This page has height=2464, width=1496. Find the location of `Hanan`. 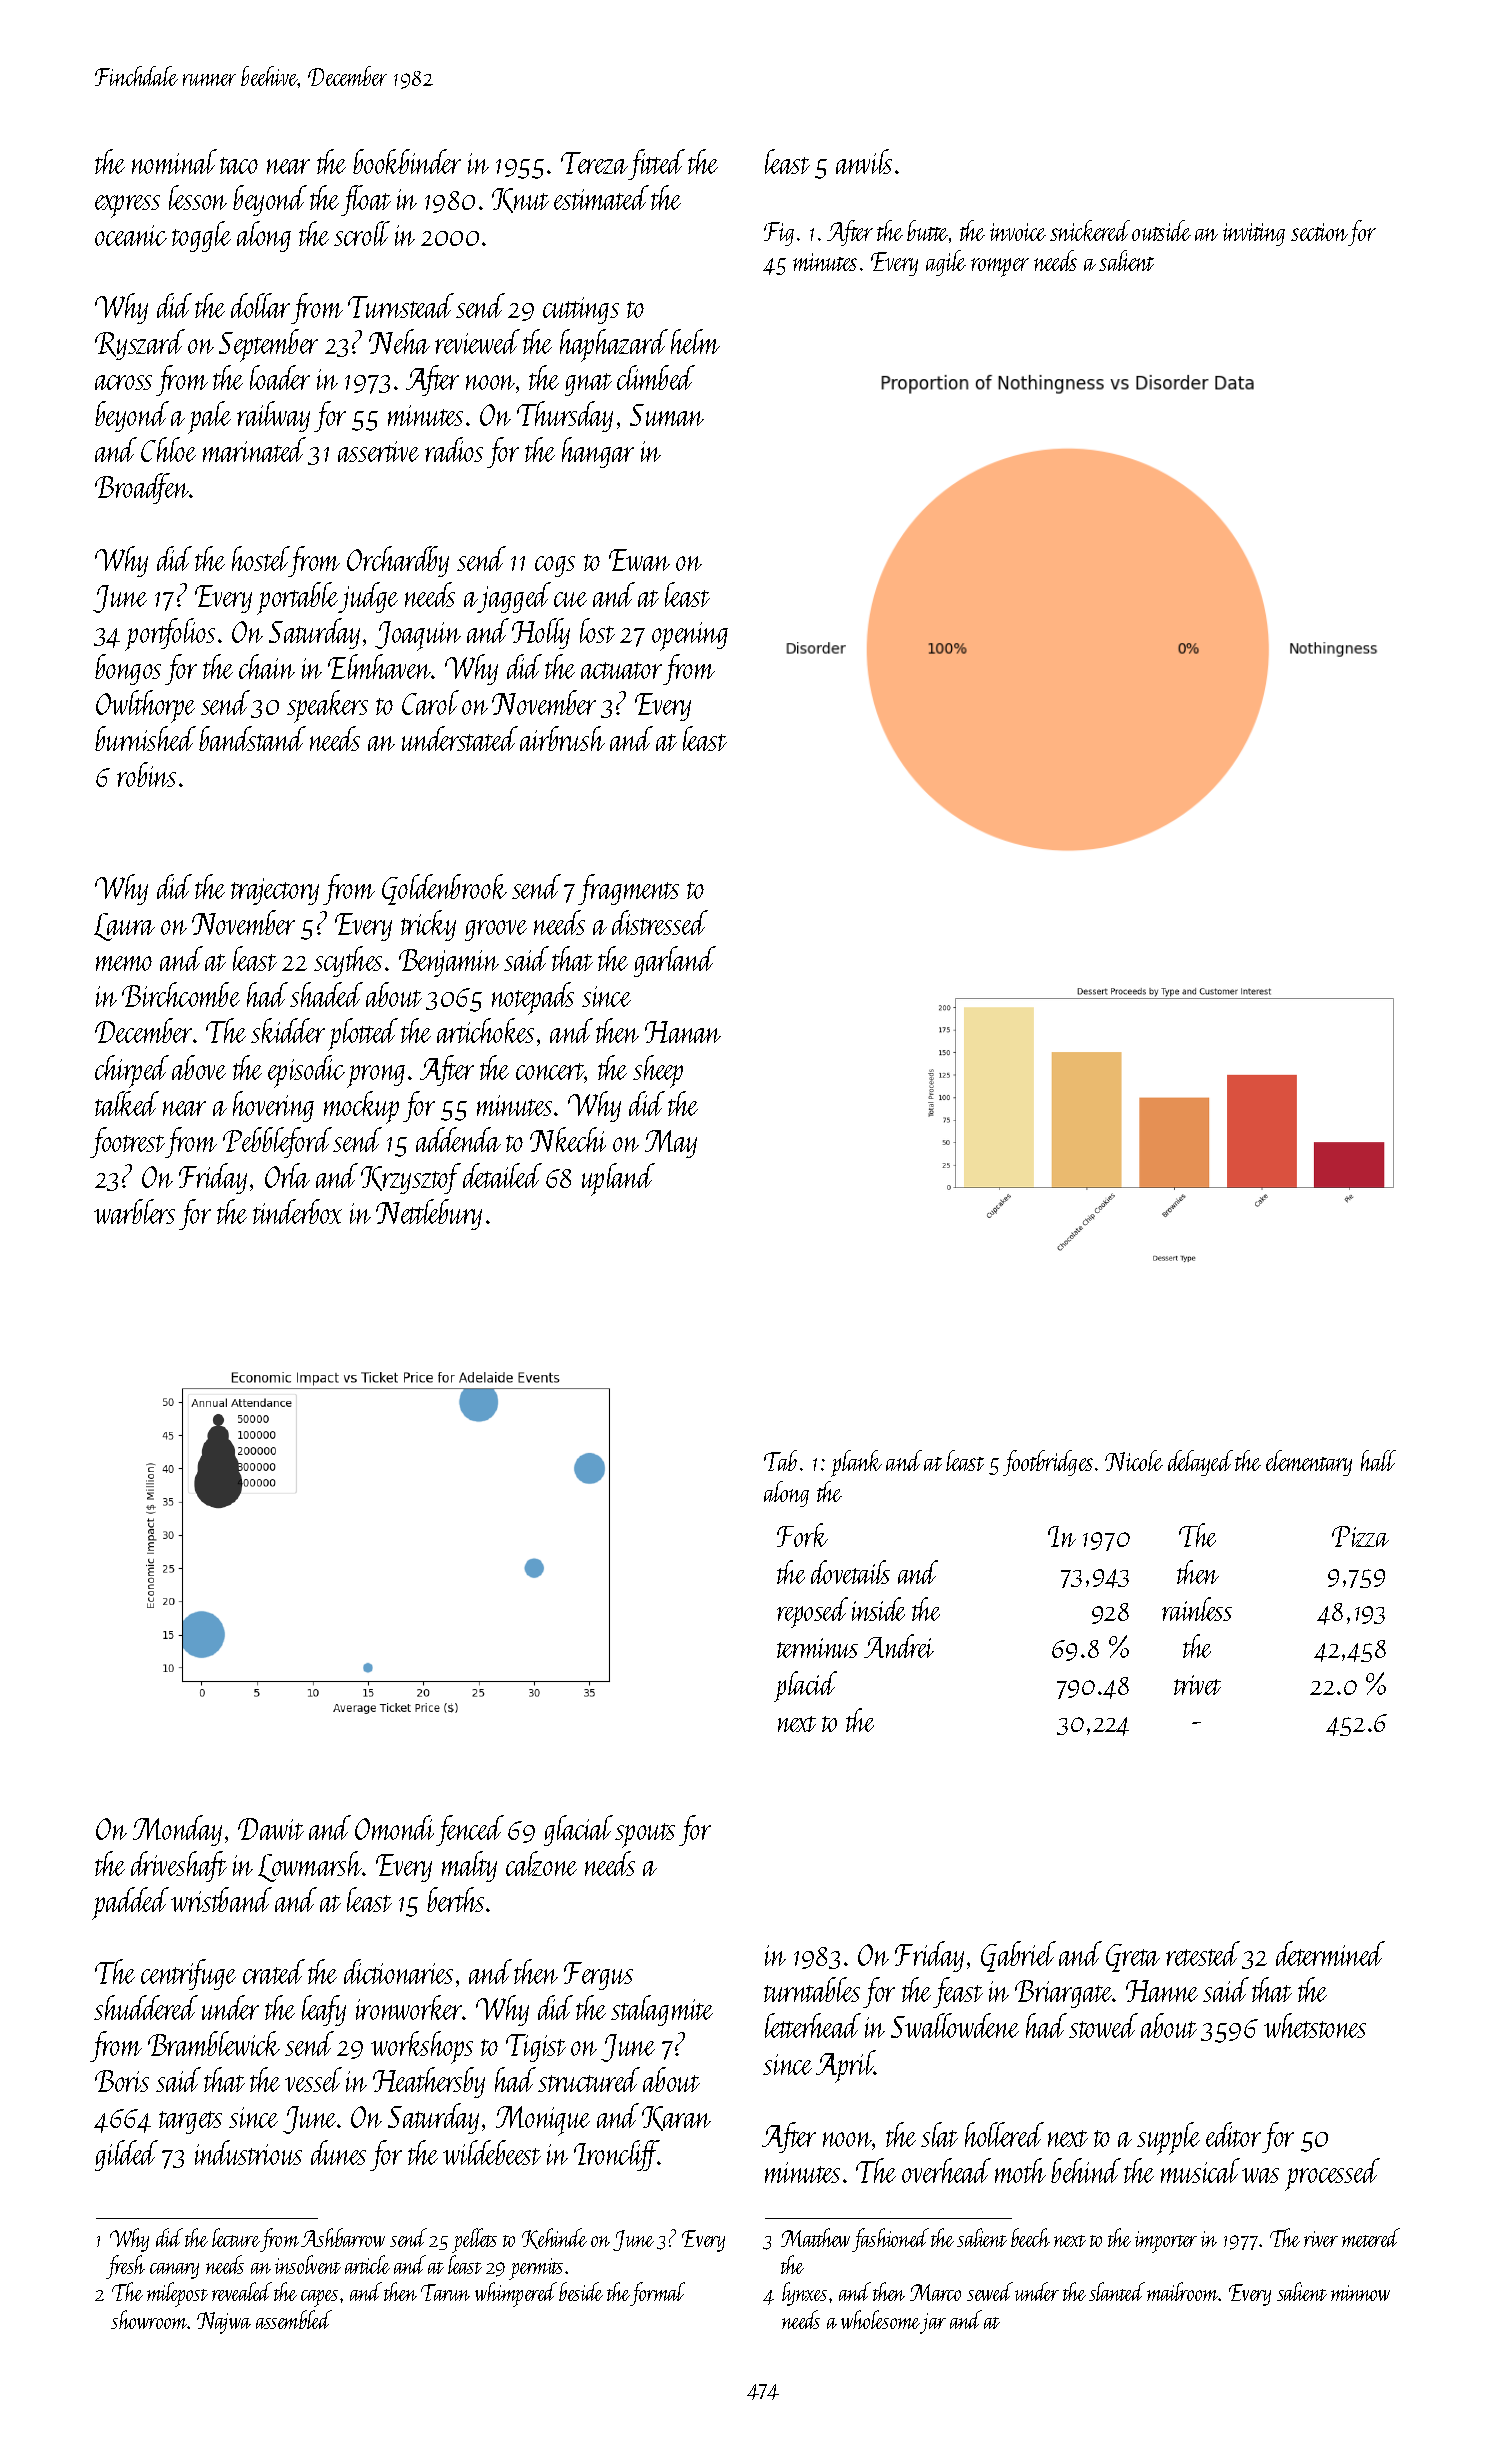

Hanan is located at coordinates (683, 1032).
